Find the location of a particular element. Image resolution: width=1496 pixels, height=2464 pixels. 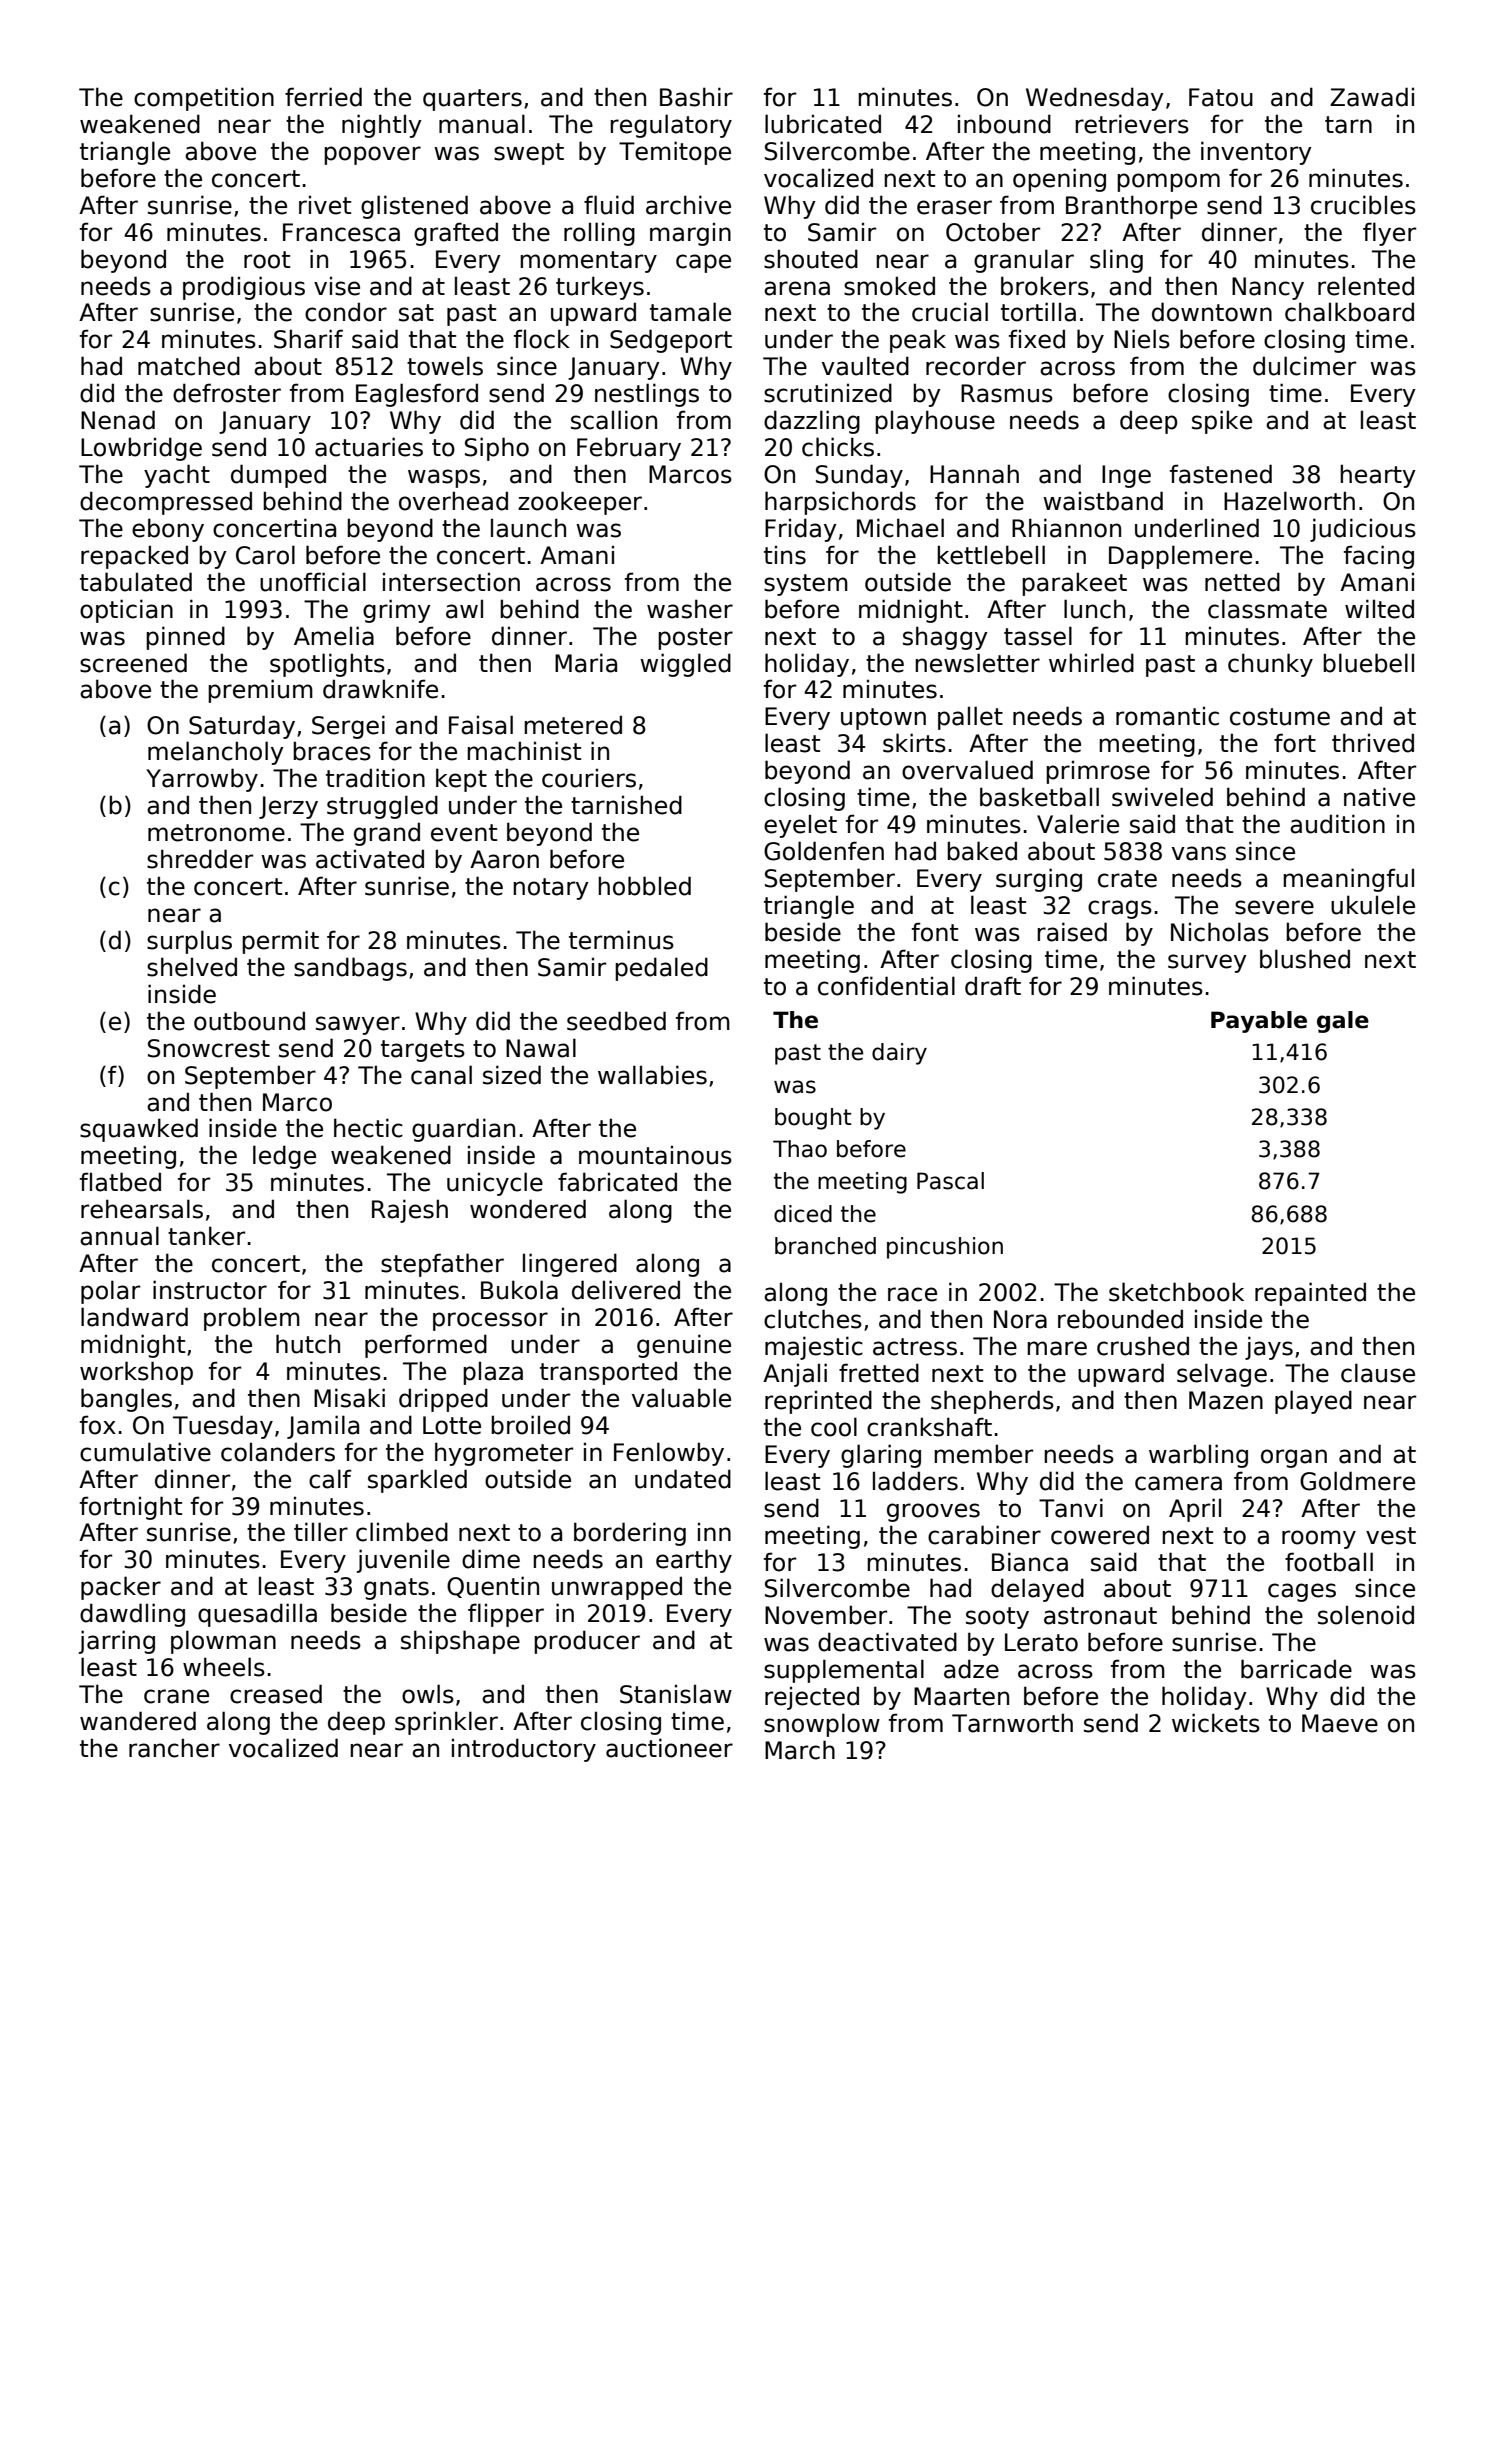

screened is located at coordinates (133, 663).
